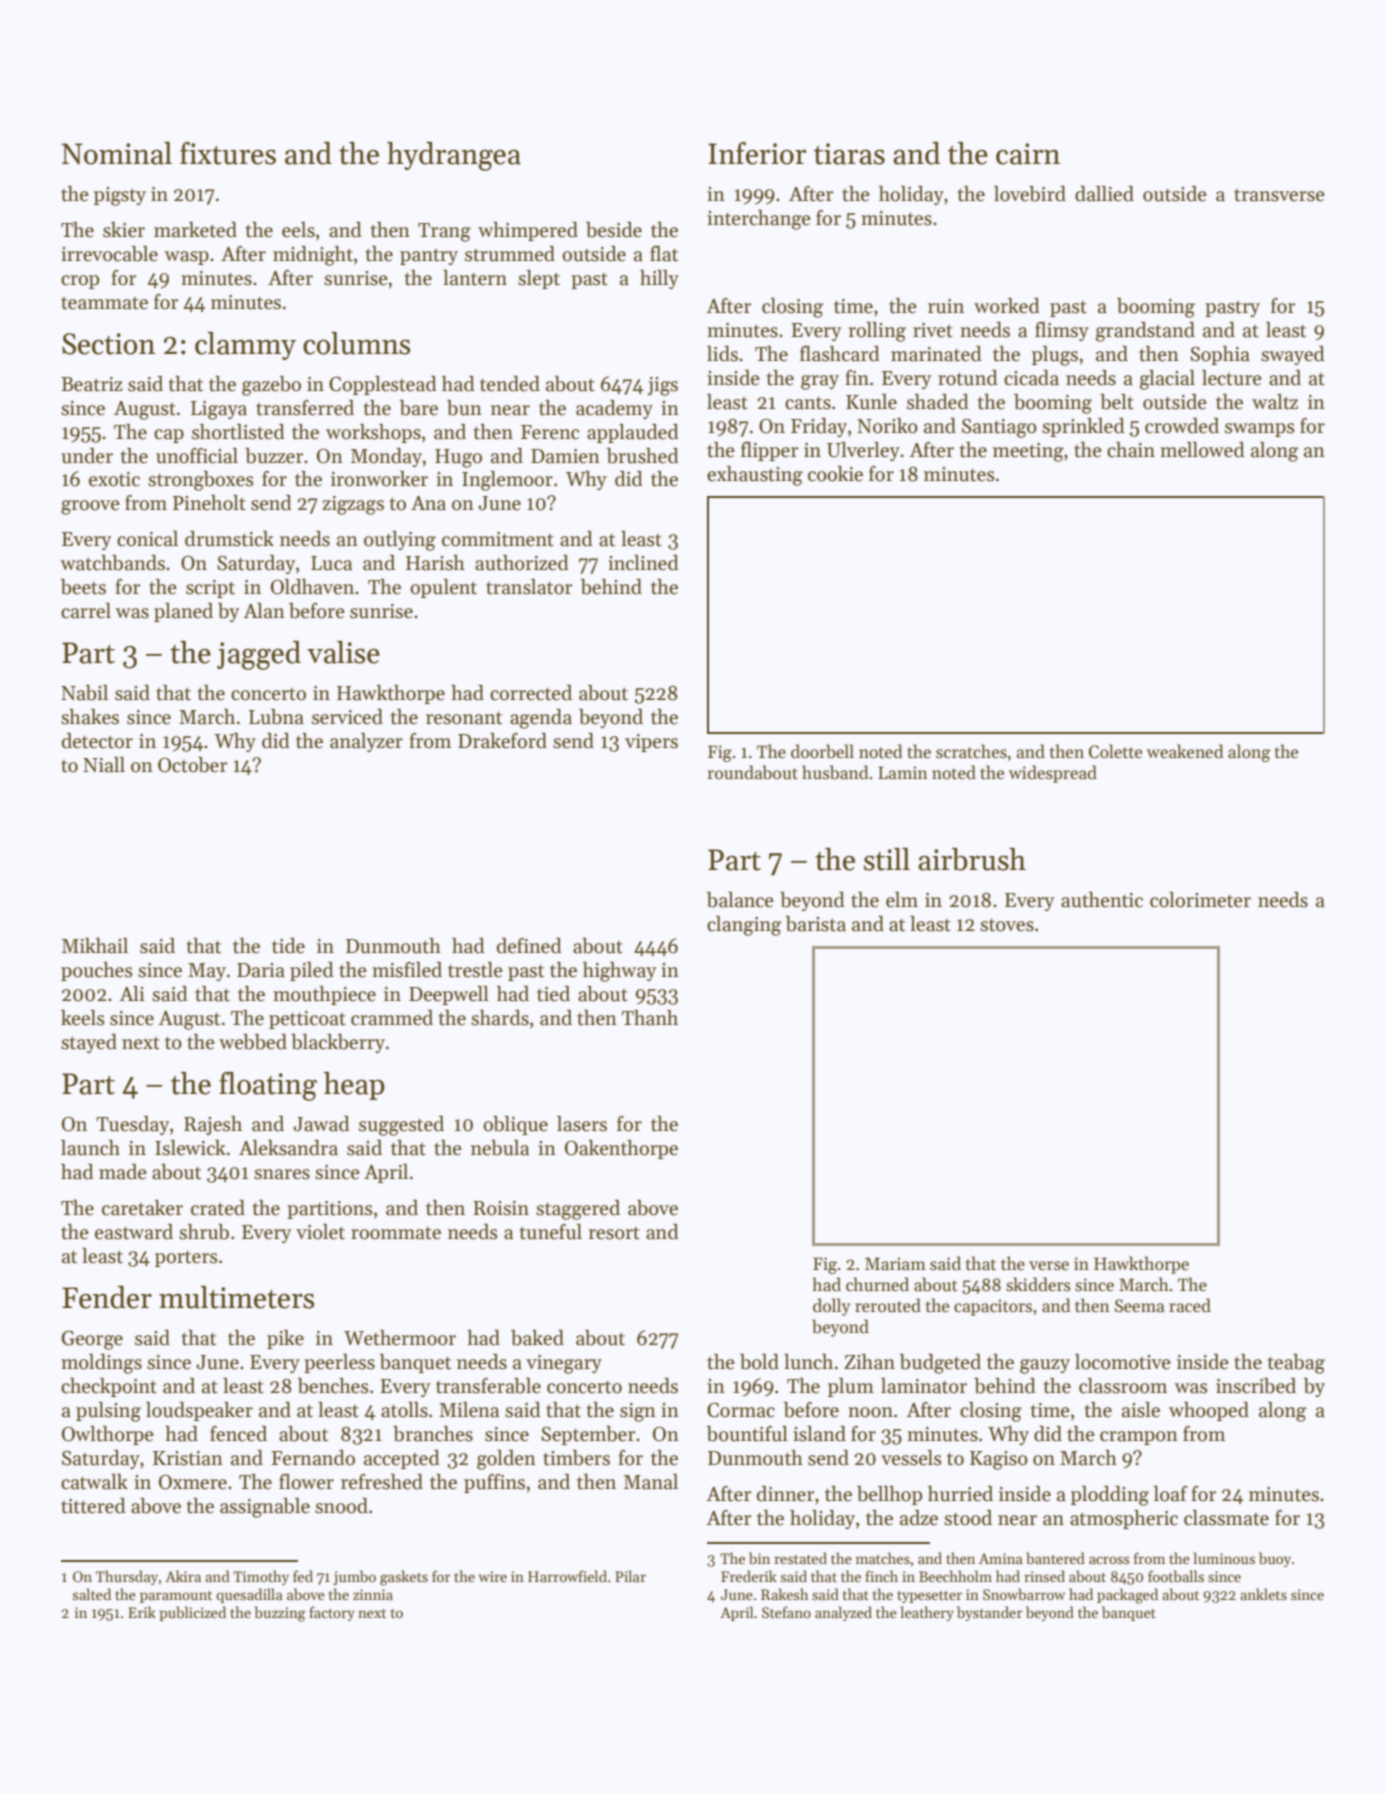 This screenshot has height=1794, width=1386. Describe the element at coordinates (92, 384) in the screenshot. I see `Beatriz` at that location.
